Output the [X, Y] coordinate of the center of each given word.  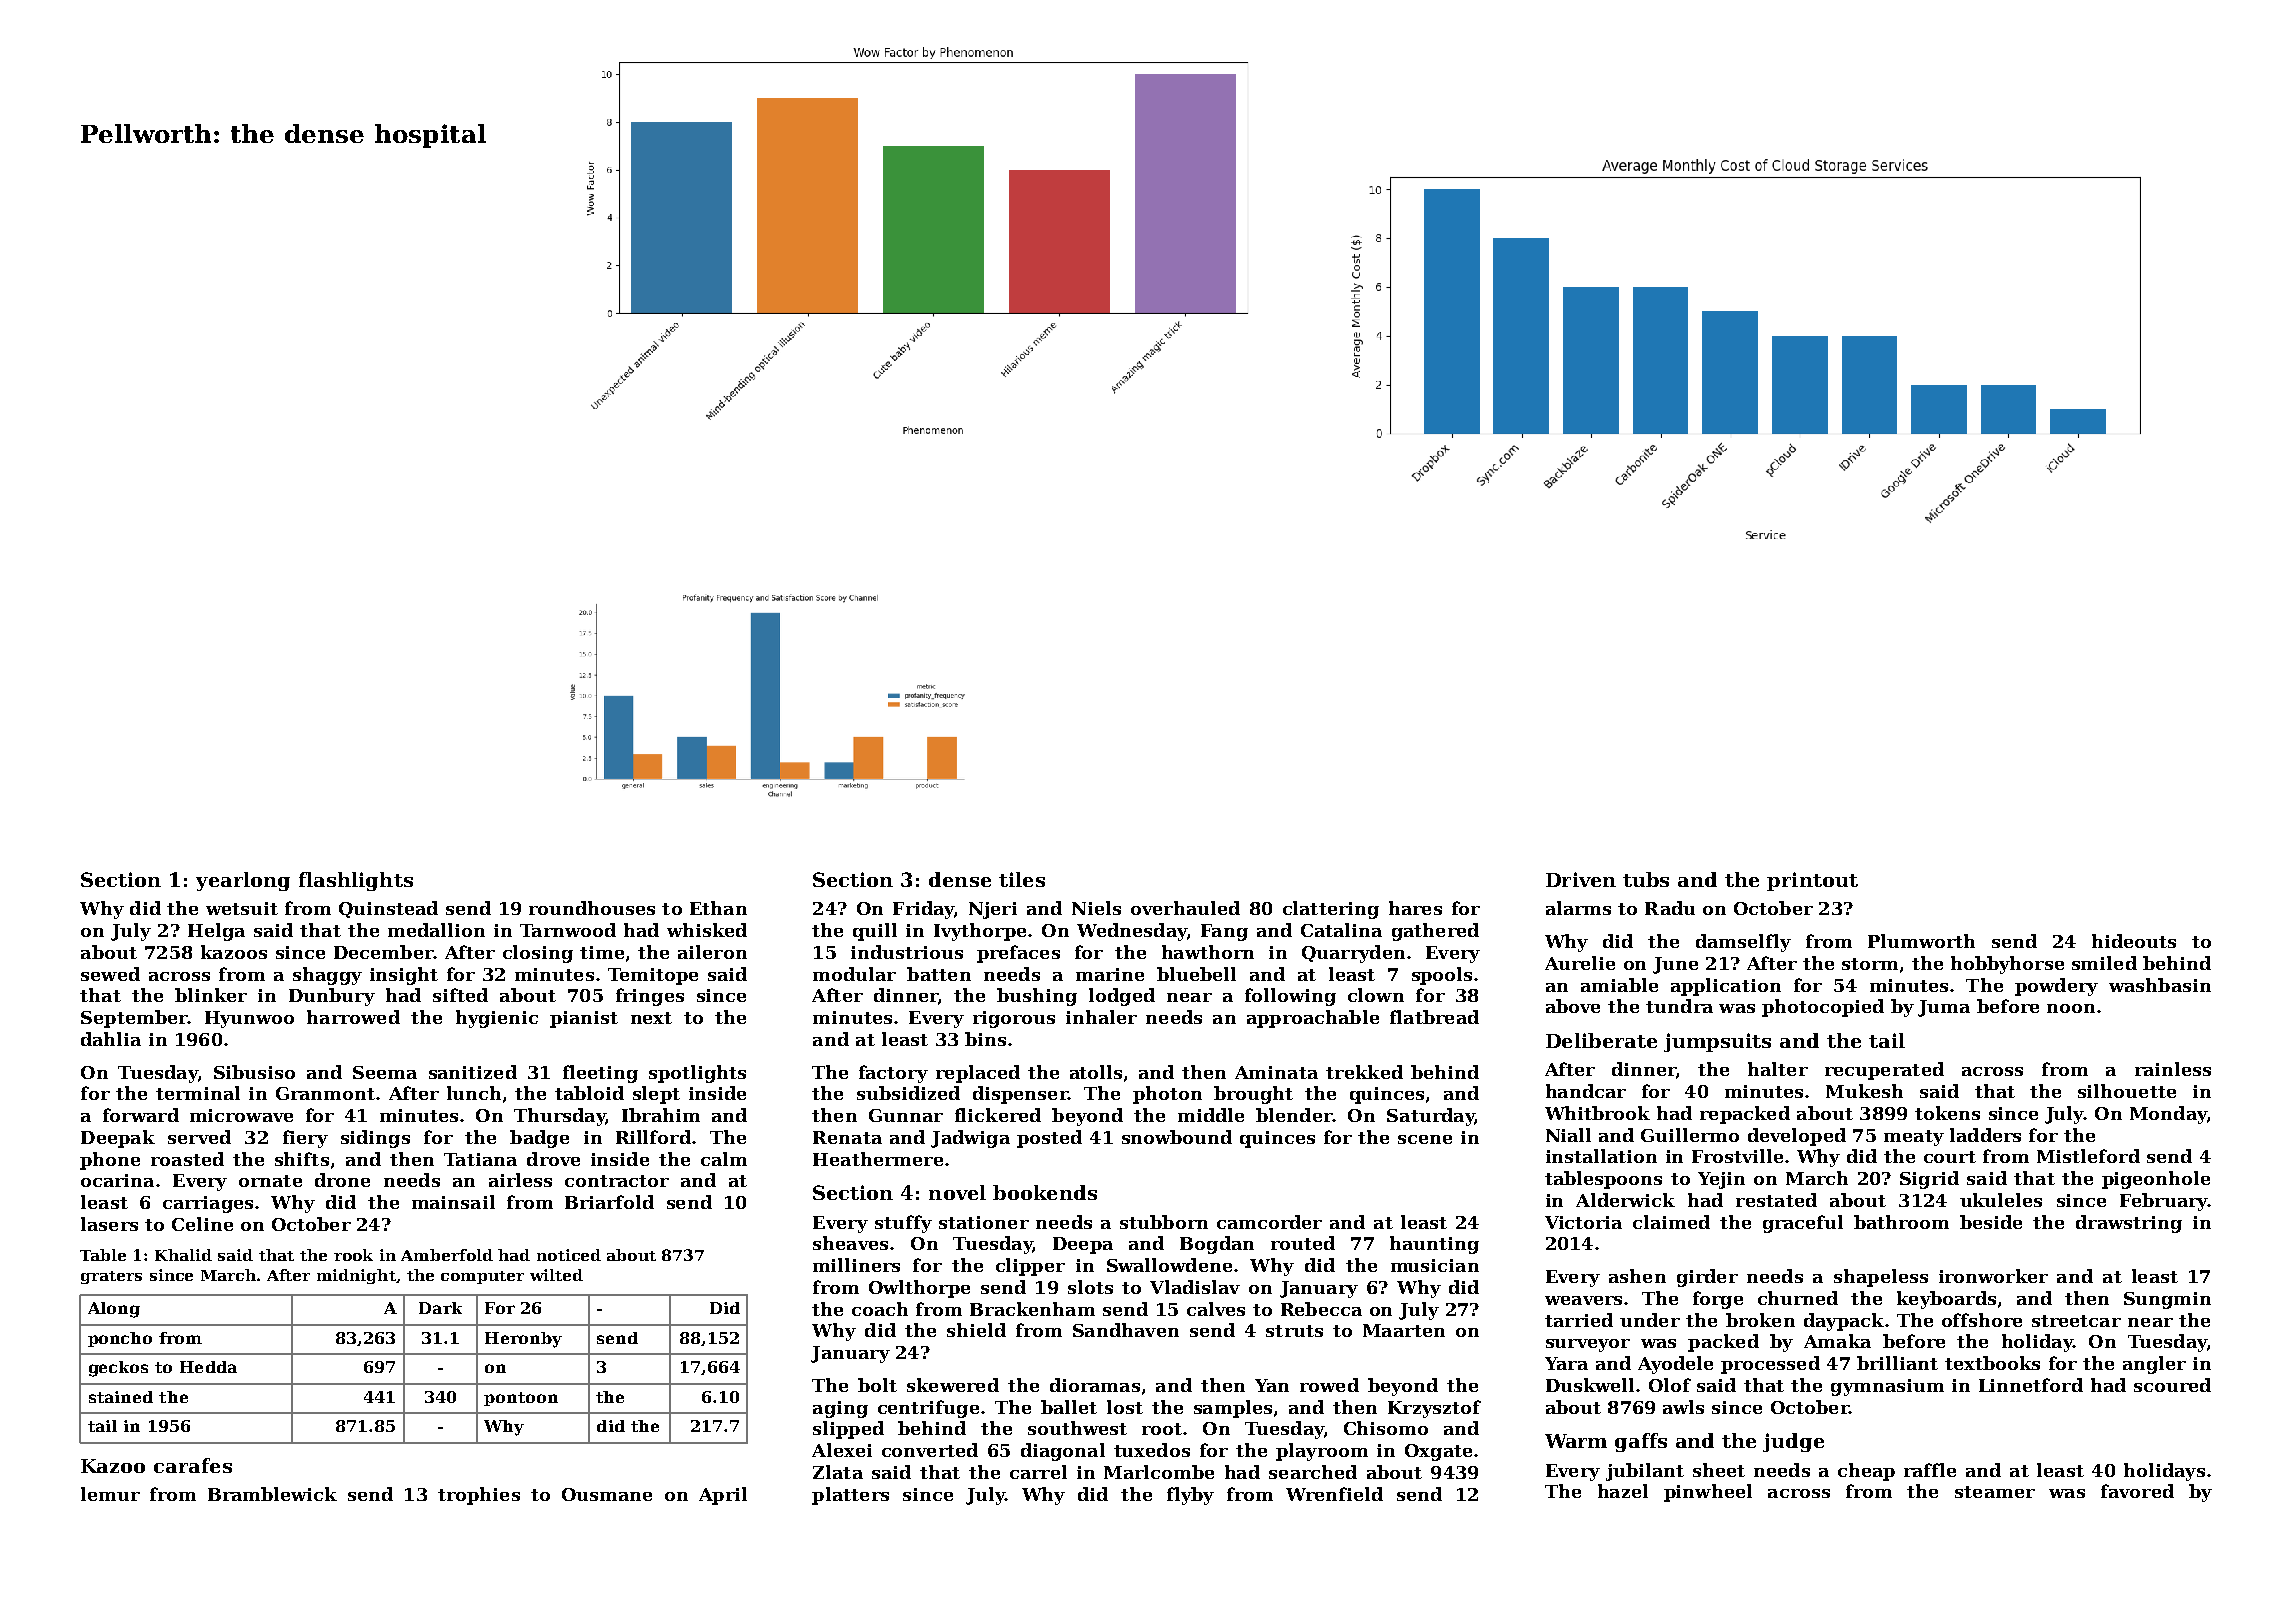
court [1950, 1157]
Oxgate [1438, 1452]
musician [1435, 1265]
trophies [479, 1496]
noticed [569, 1255]
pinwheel [1708, 1493]
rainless [2173, 1069]
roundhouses [592, 908]
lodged [1122, 997]
